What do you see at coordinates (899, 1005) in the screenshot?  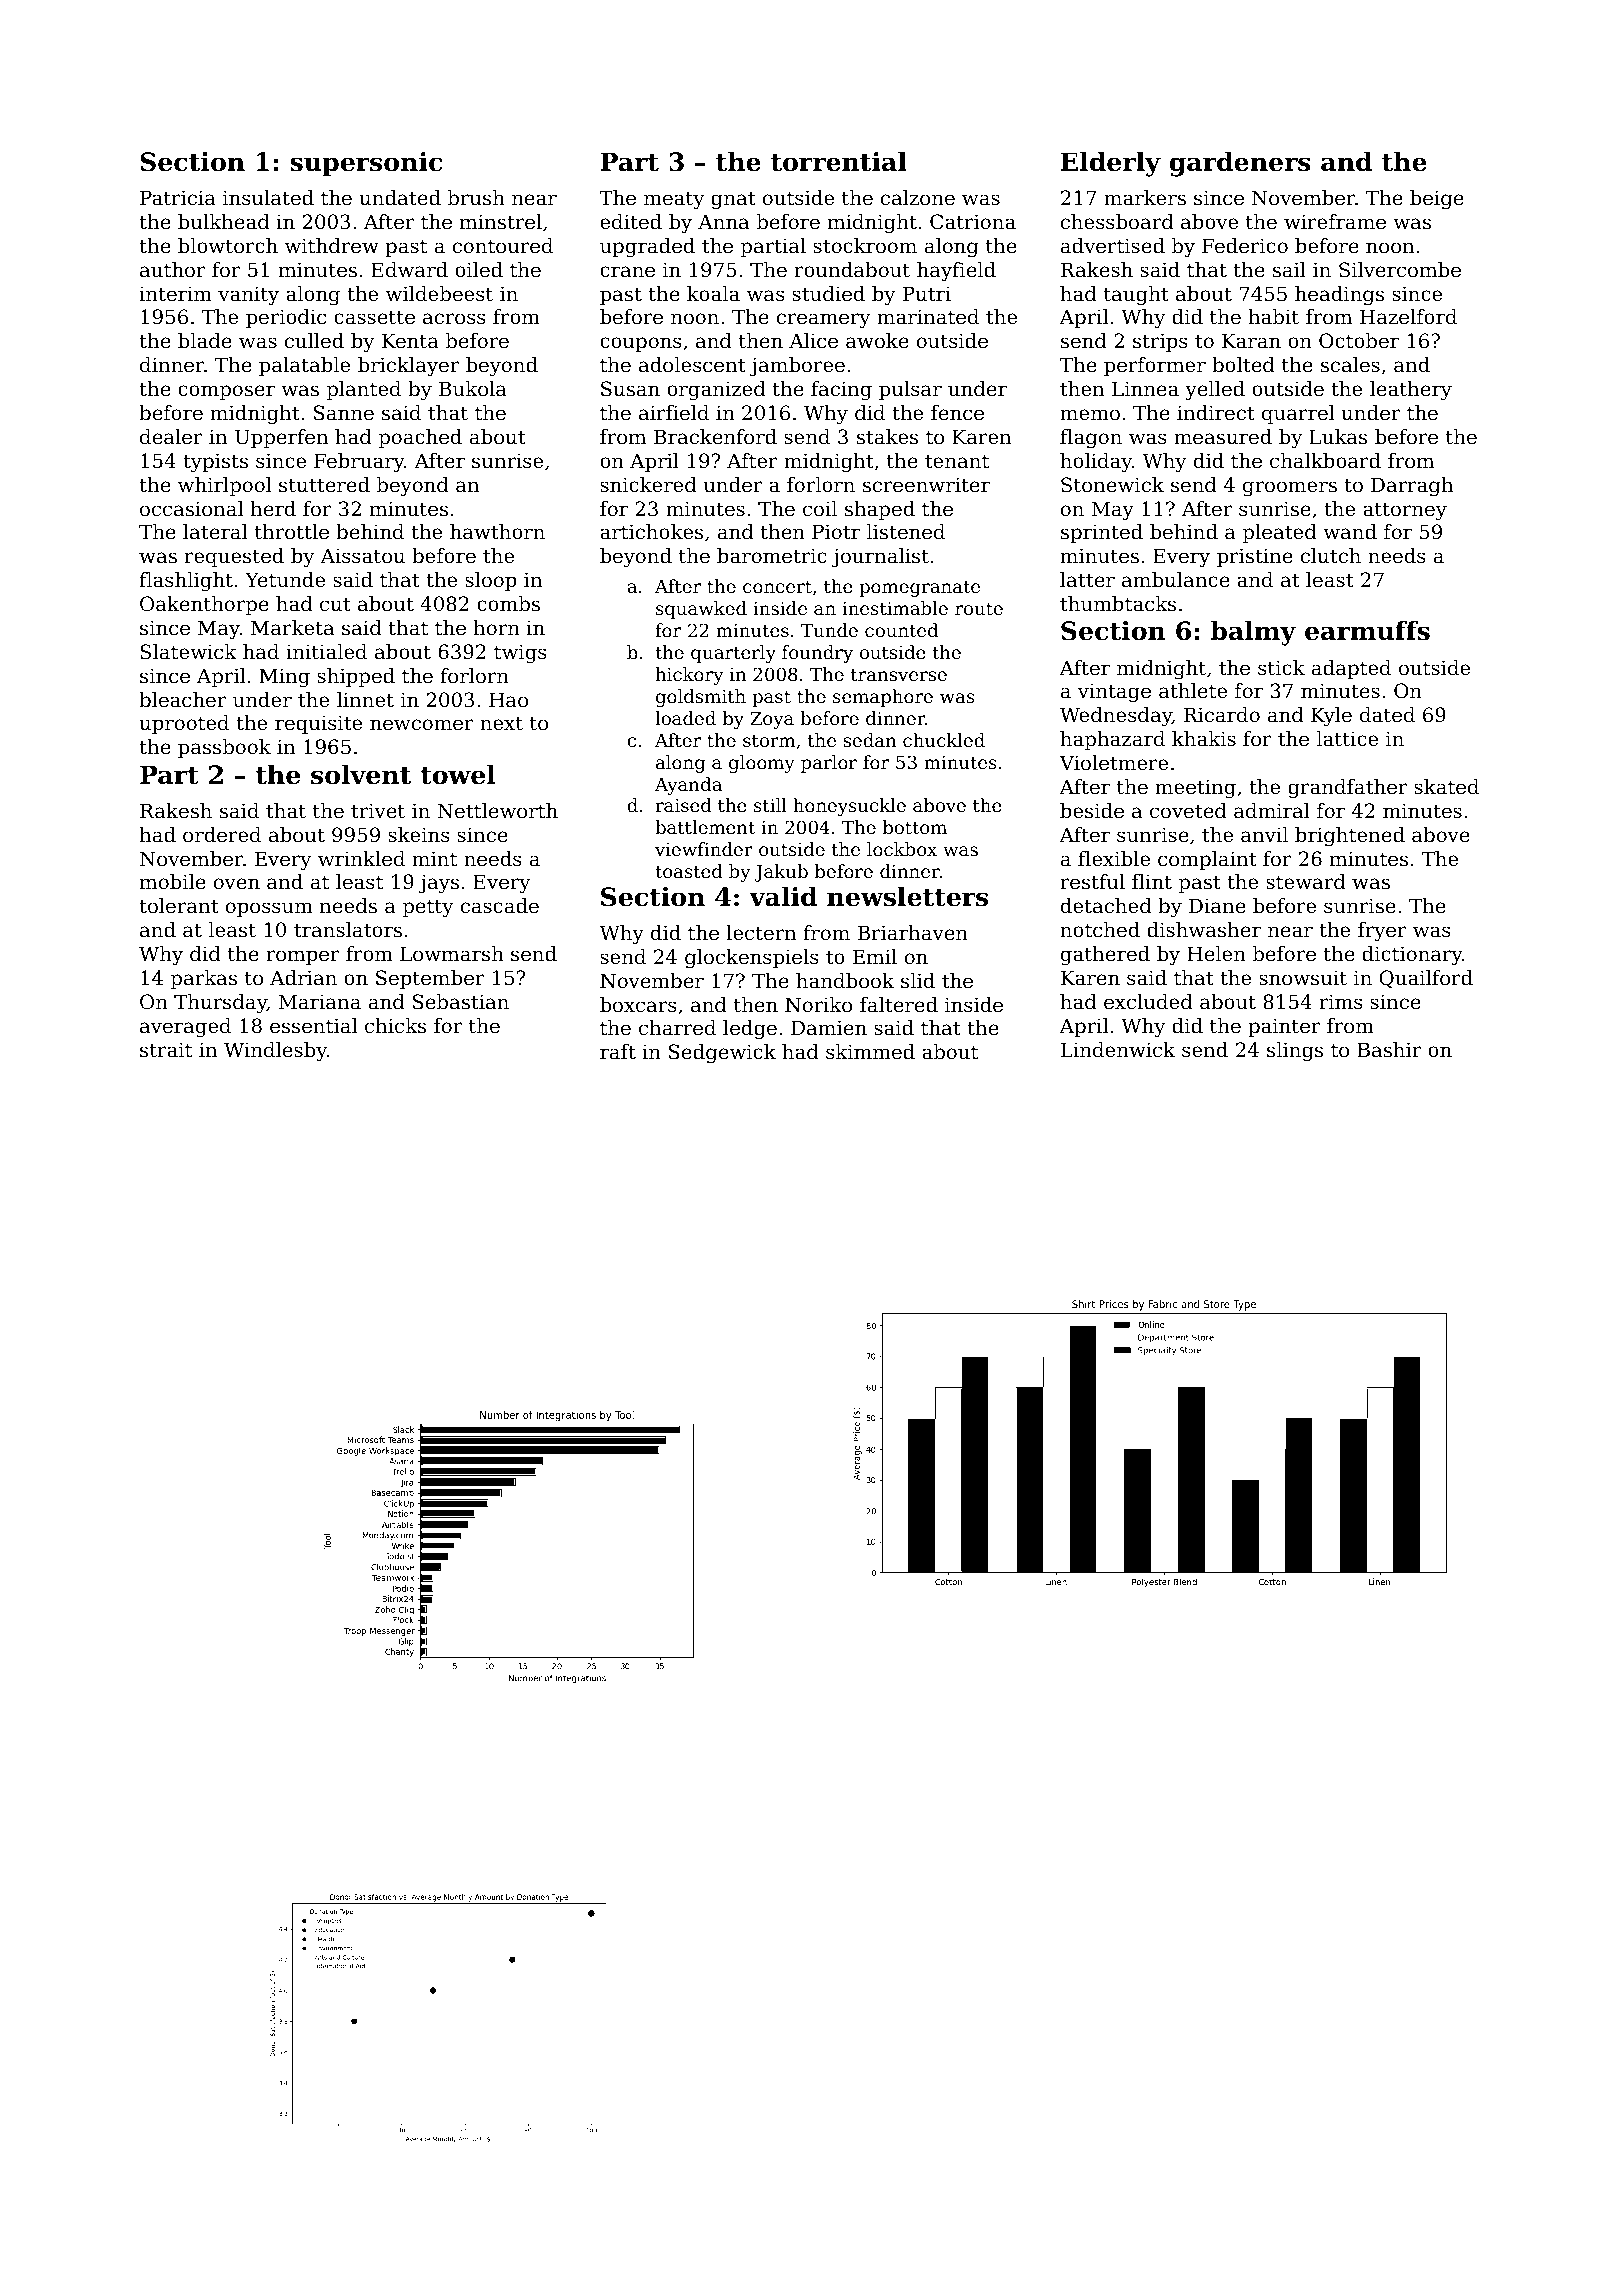 I see `faltered` at bounding box center [899, 1005].
